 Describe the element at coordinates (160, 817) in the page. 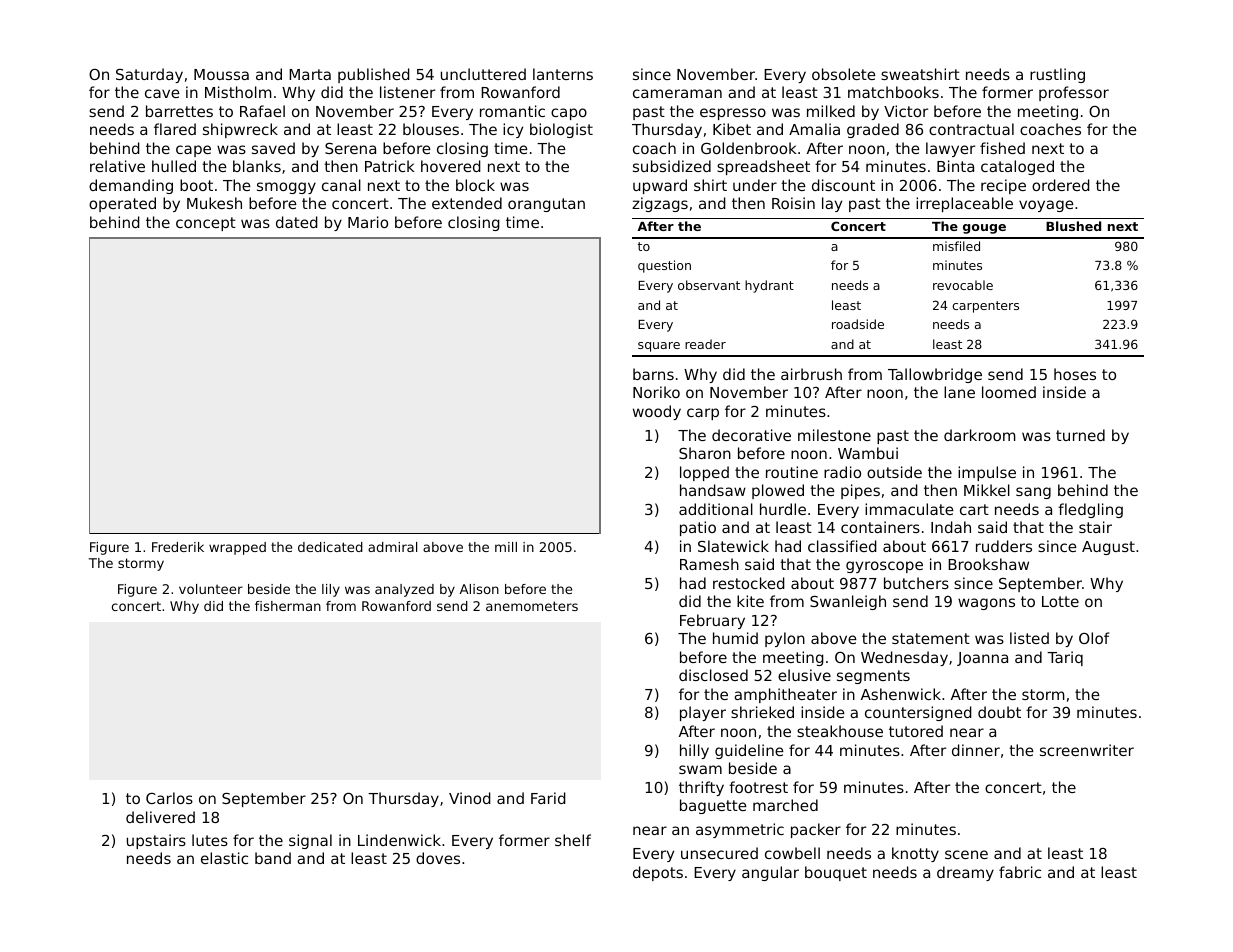

I see `delivered` at that location.
